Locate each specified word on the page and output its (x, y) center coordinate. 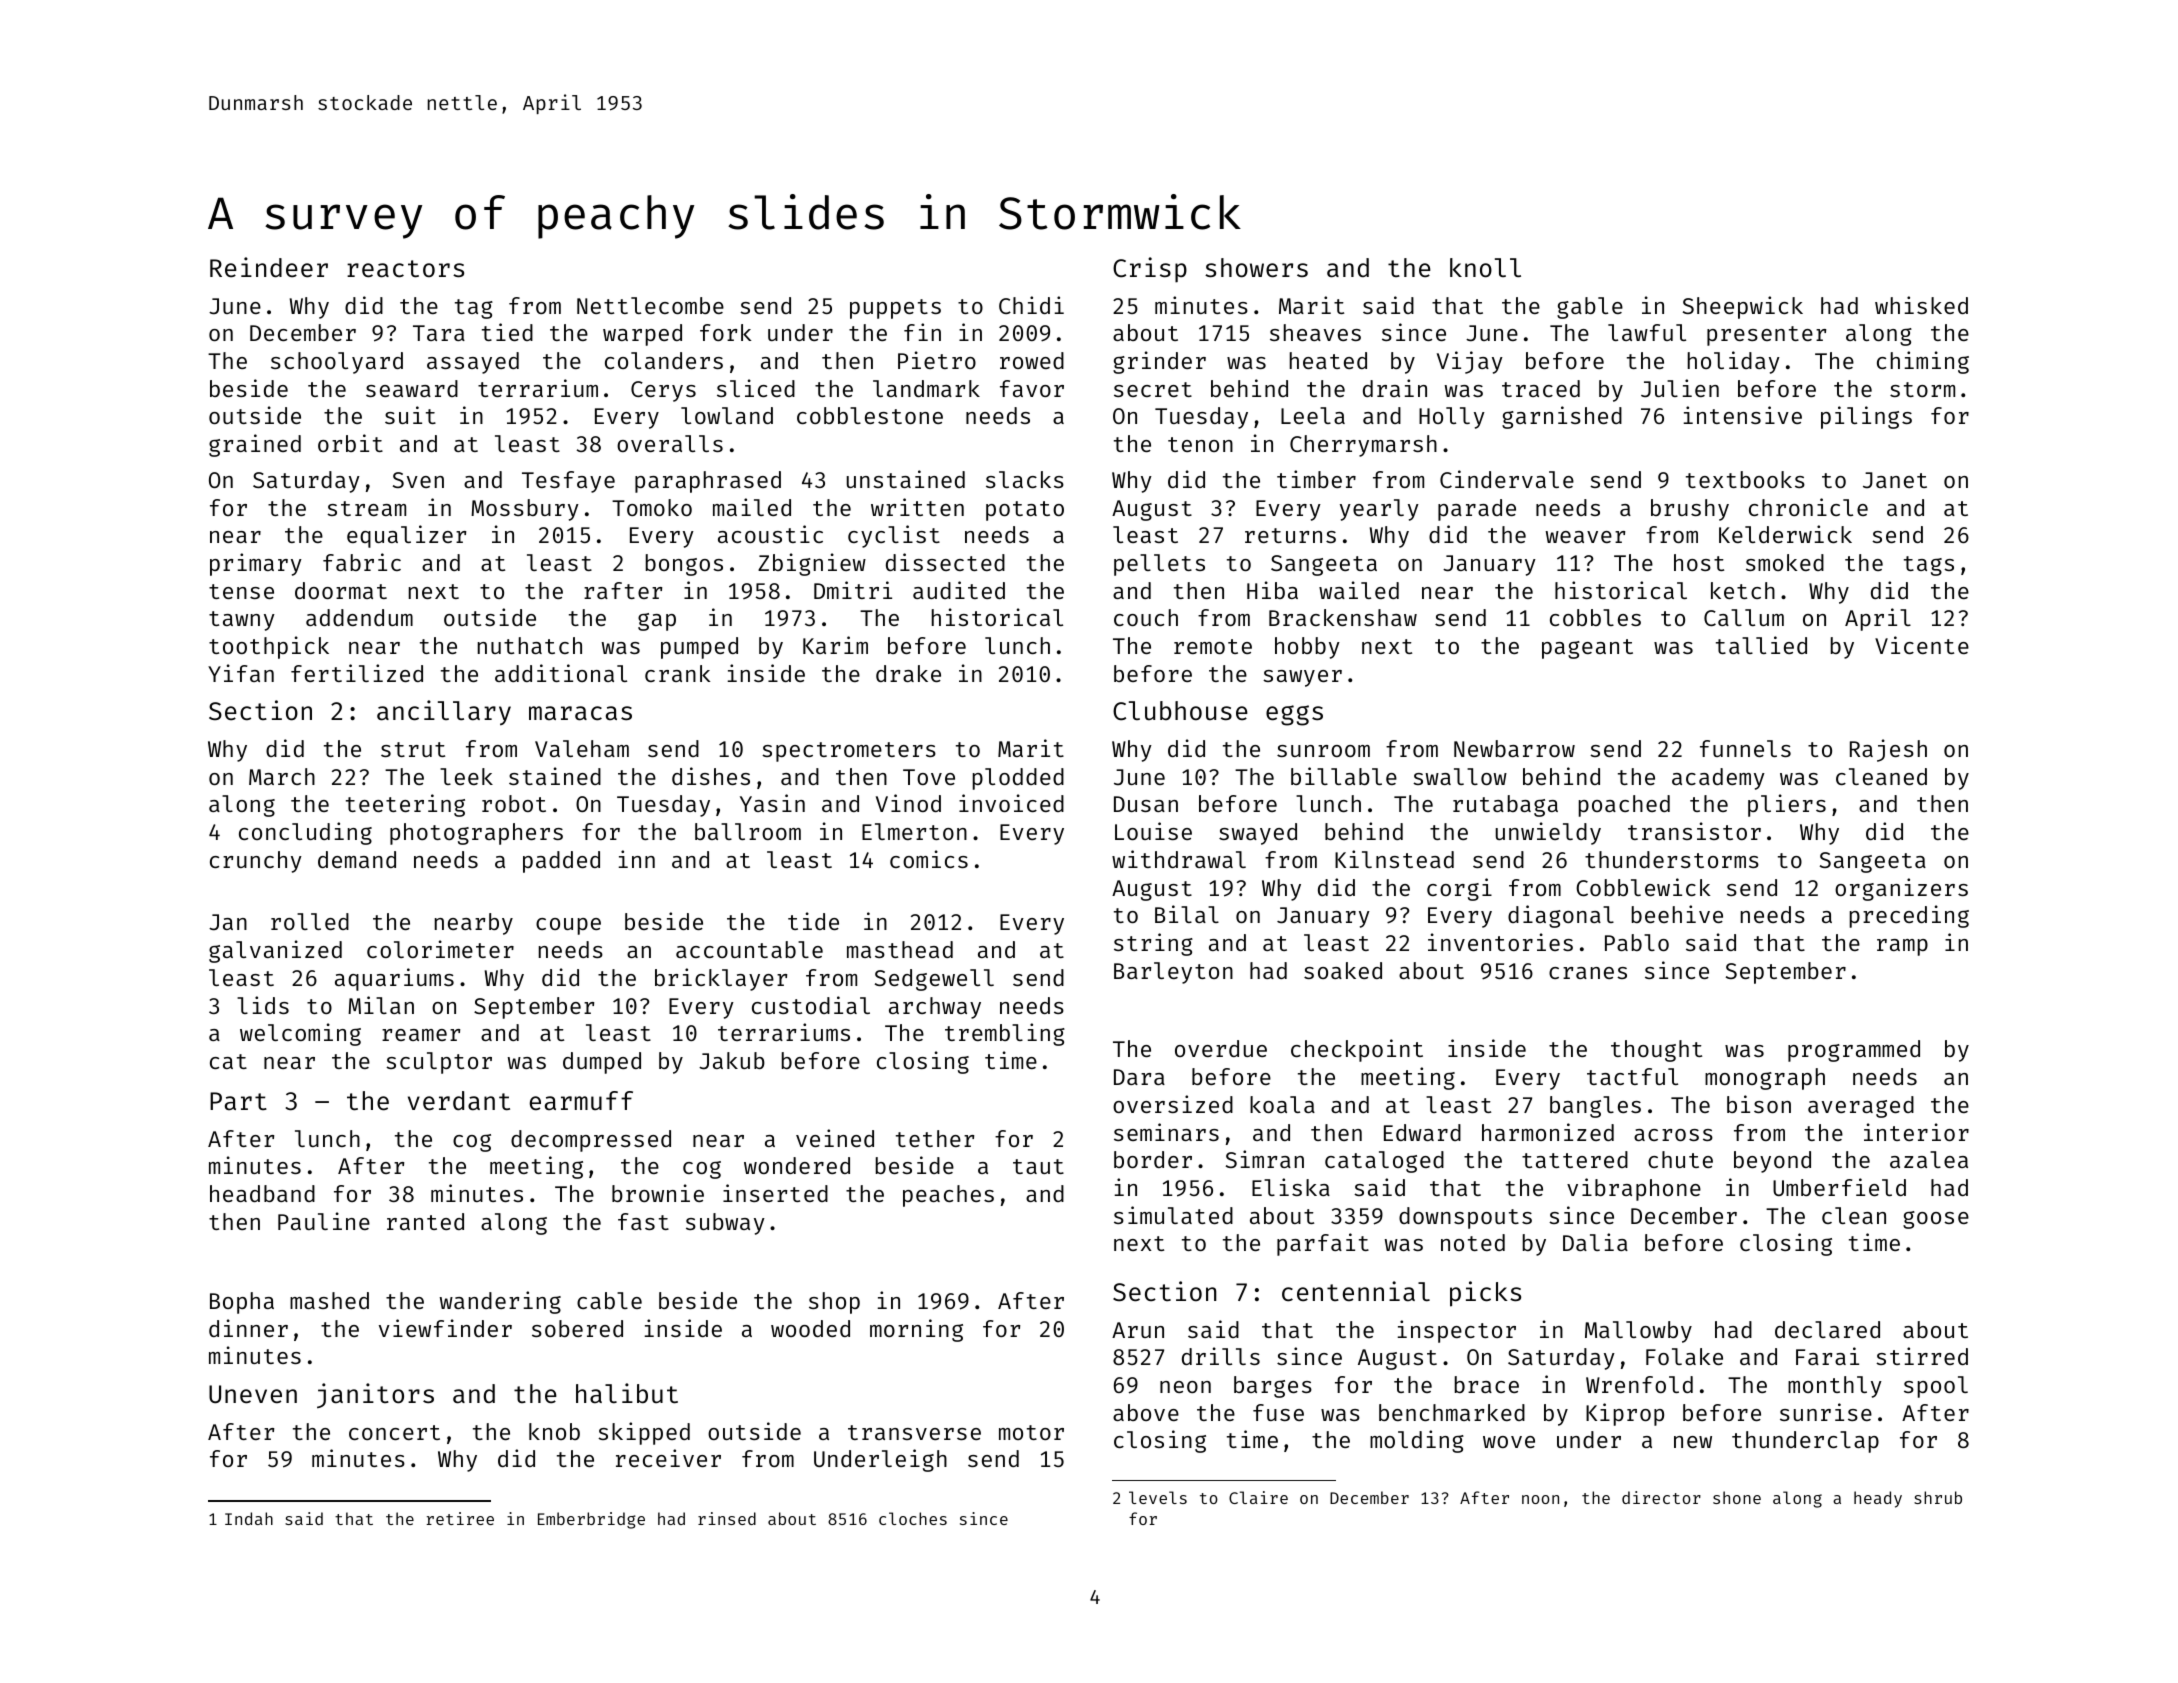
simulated (1173, 1215)
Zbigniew (812, 564)
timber (1316, 479)
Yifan (241, 673)
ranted (425, 1221)
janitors (375, 1395)
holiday (1734, 362)
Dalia (1595, 1242)
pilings (1866, 417)
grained (255, 445)
